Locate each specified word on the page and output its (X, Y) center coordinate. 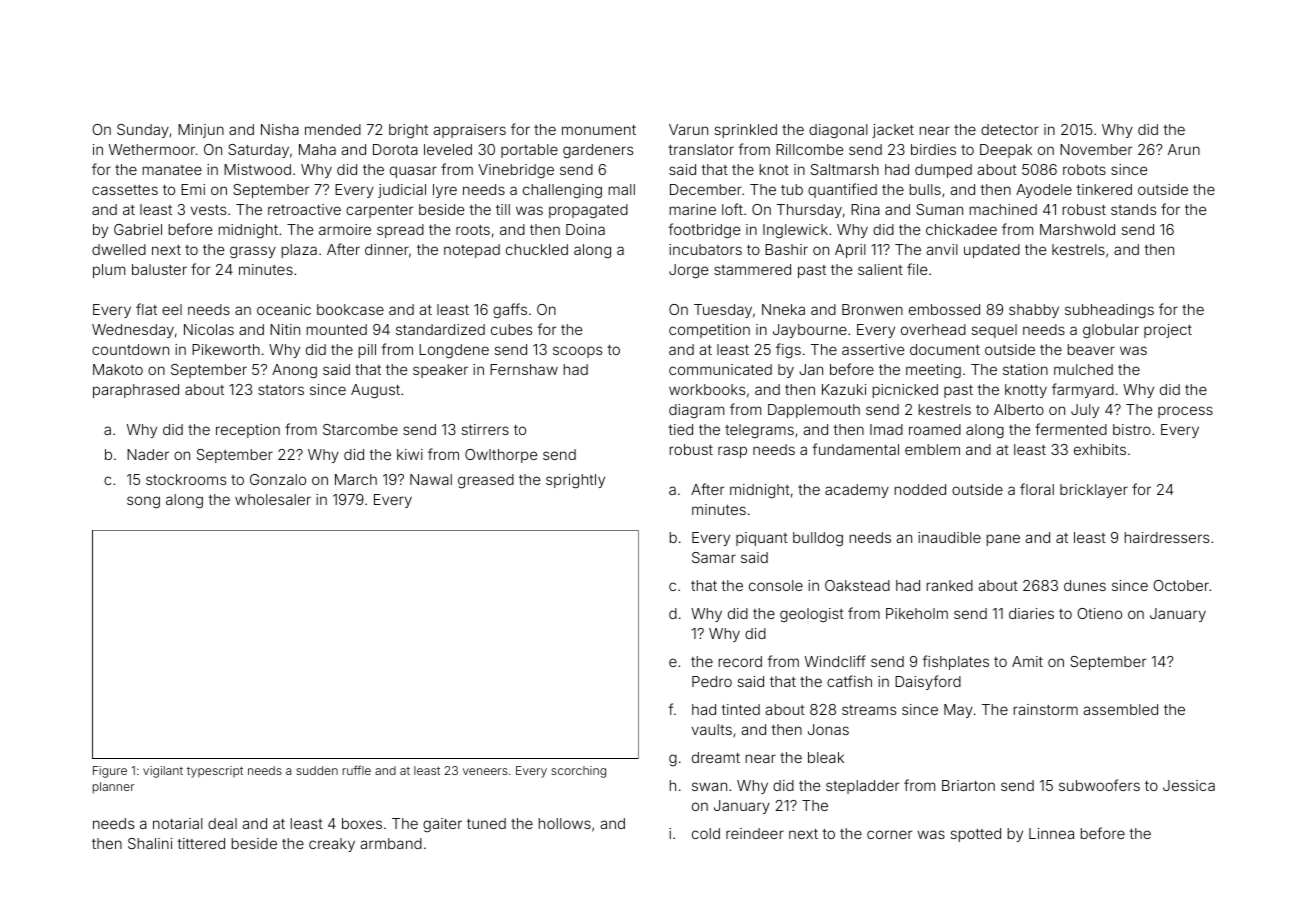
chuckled (537, 249)
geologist (812, 615)
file (917, 269)
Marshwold (1077, 229)
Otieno (1099, 613)
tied (681, 429)
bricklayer (1094, 491)
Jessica (1189, 785)
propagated (588, 211)
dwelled (119, 249)
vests (208, 210)
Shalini (150, 843)
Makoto (118, 369)
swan (709, 786)
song (143, 502)
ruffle (357, 770)
